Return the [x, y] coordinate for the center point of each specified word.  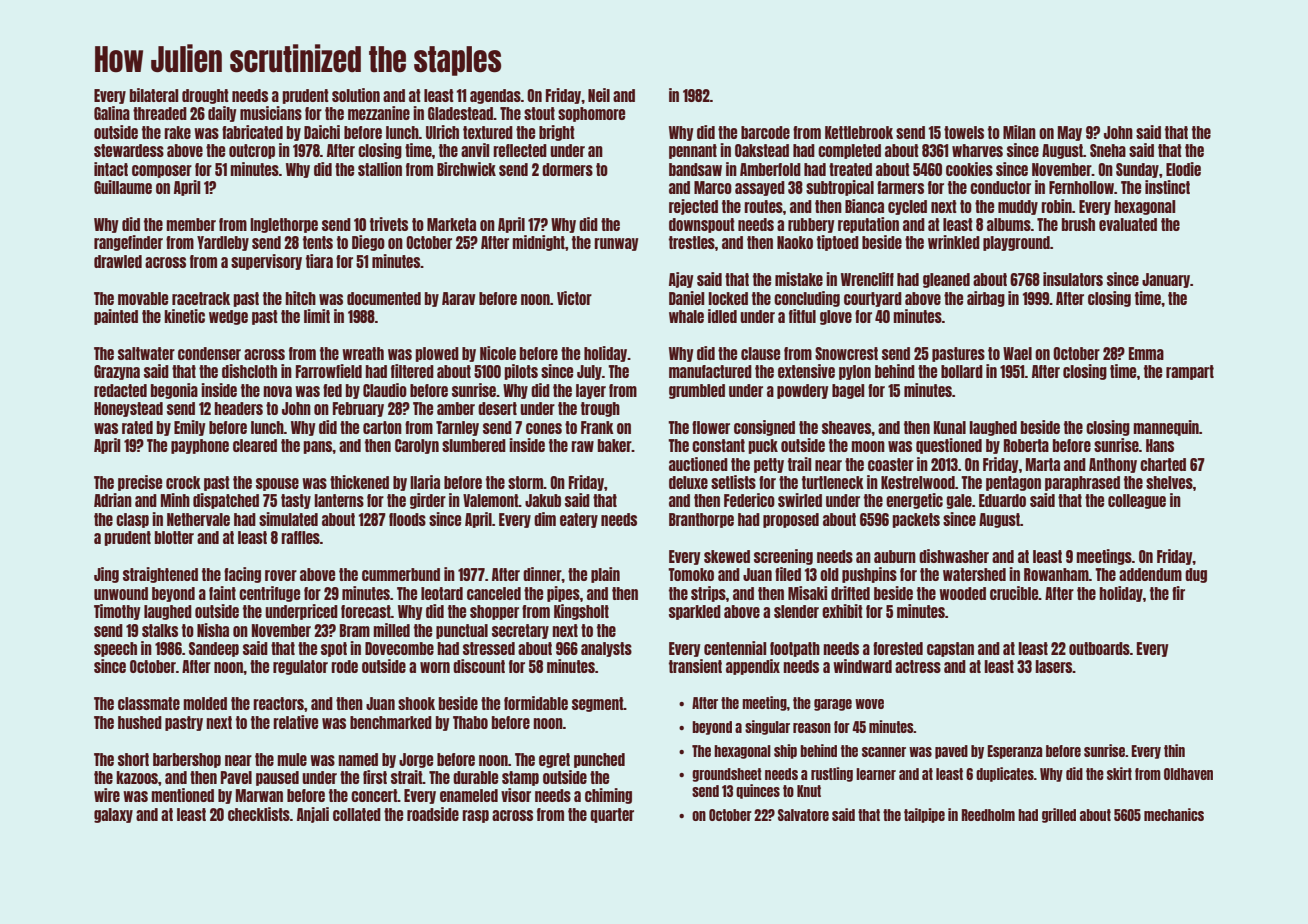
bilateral [154, 95]
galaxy [113, 815]
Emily [190, 428]
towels [964, 132]
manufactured [710, 371]
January [1166, 280]
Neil [599, 95]
